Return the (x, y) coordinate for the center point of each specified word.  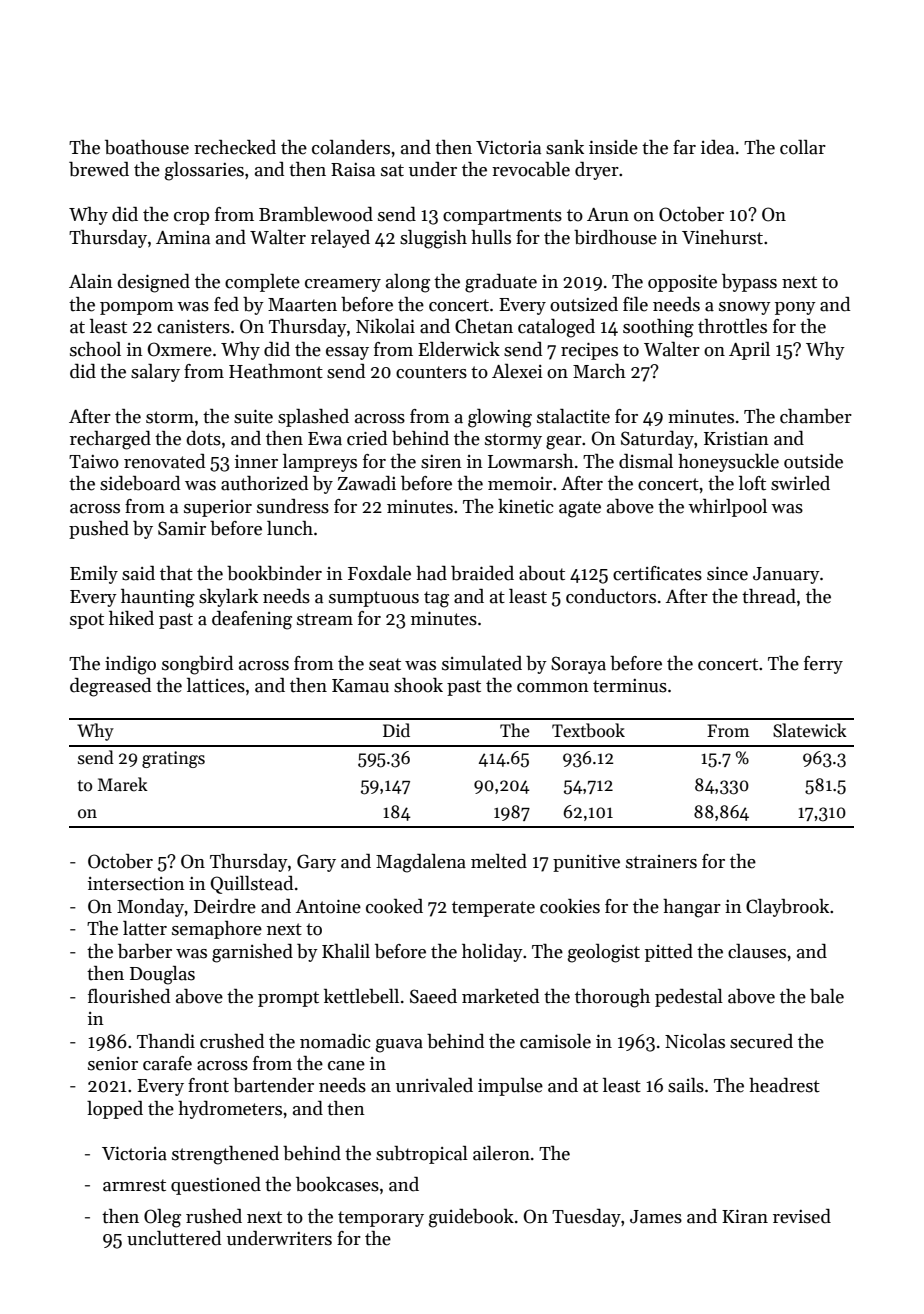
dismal (646, 461)
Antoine (328, 906)
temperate (493, 909)
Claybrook (787, 908)
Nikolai (385, 326)
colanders (351, 147)
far (684, 147)
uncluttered (174, 1238)
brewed (99, 169)
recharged (110, 440)
